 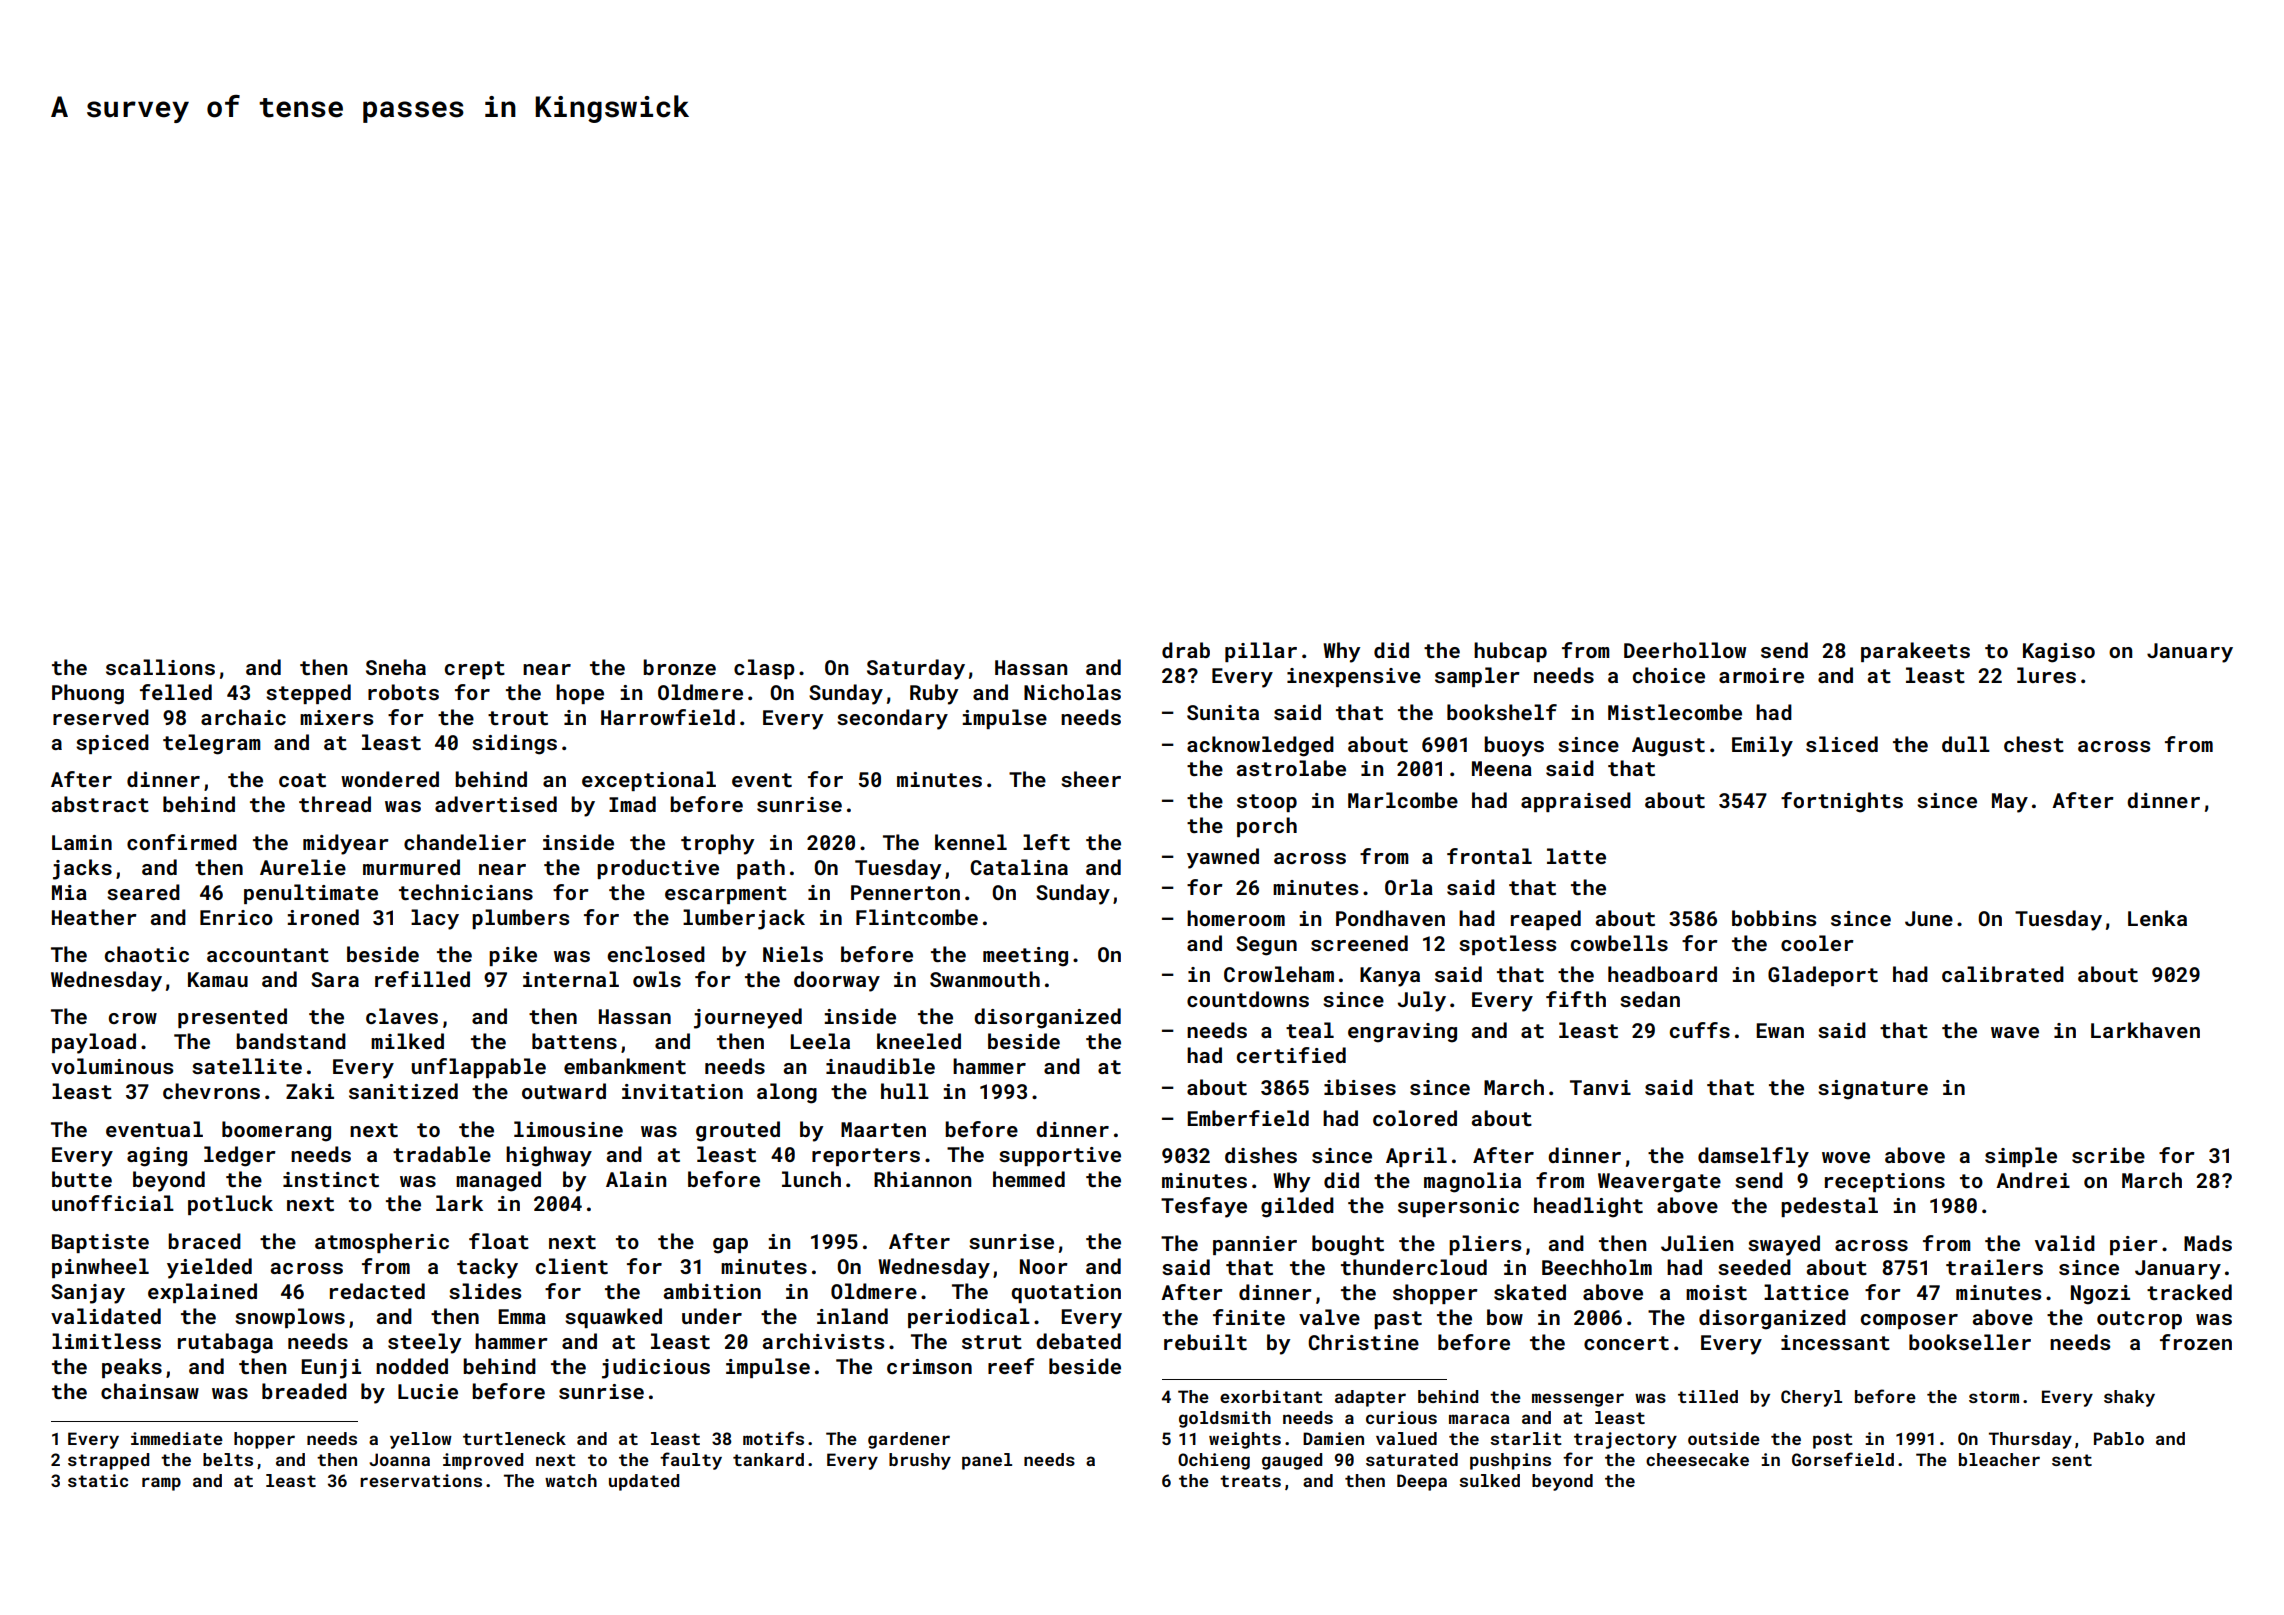 I want to click on wave, so click(x=2015, y=1032).
